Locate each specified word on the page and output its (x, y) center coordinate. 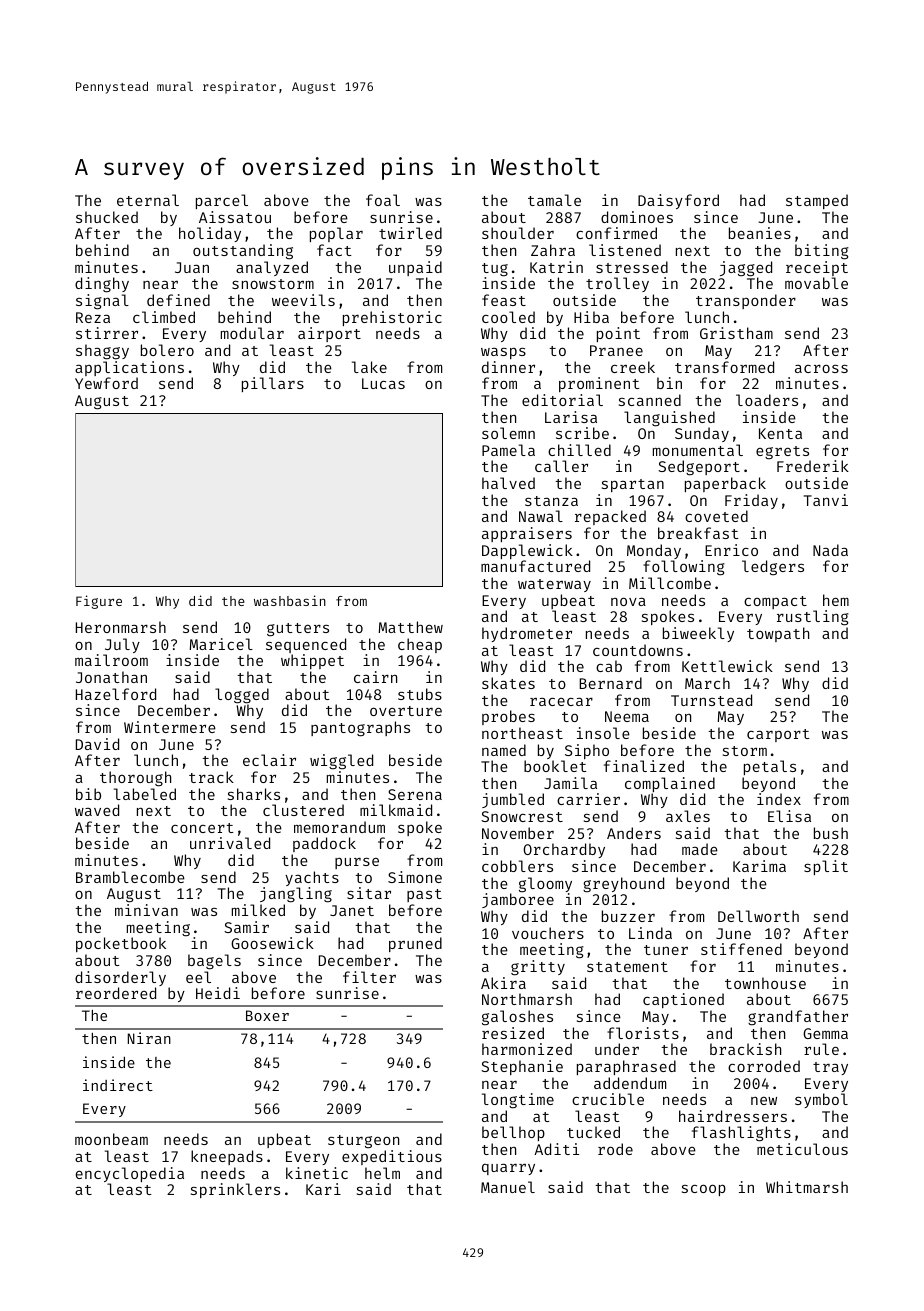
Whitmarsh (807, 1187)
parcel (222, 201)
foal (383, 200)
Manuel (508, 1187)
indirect (118, 1085)
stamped (817, 201)
